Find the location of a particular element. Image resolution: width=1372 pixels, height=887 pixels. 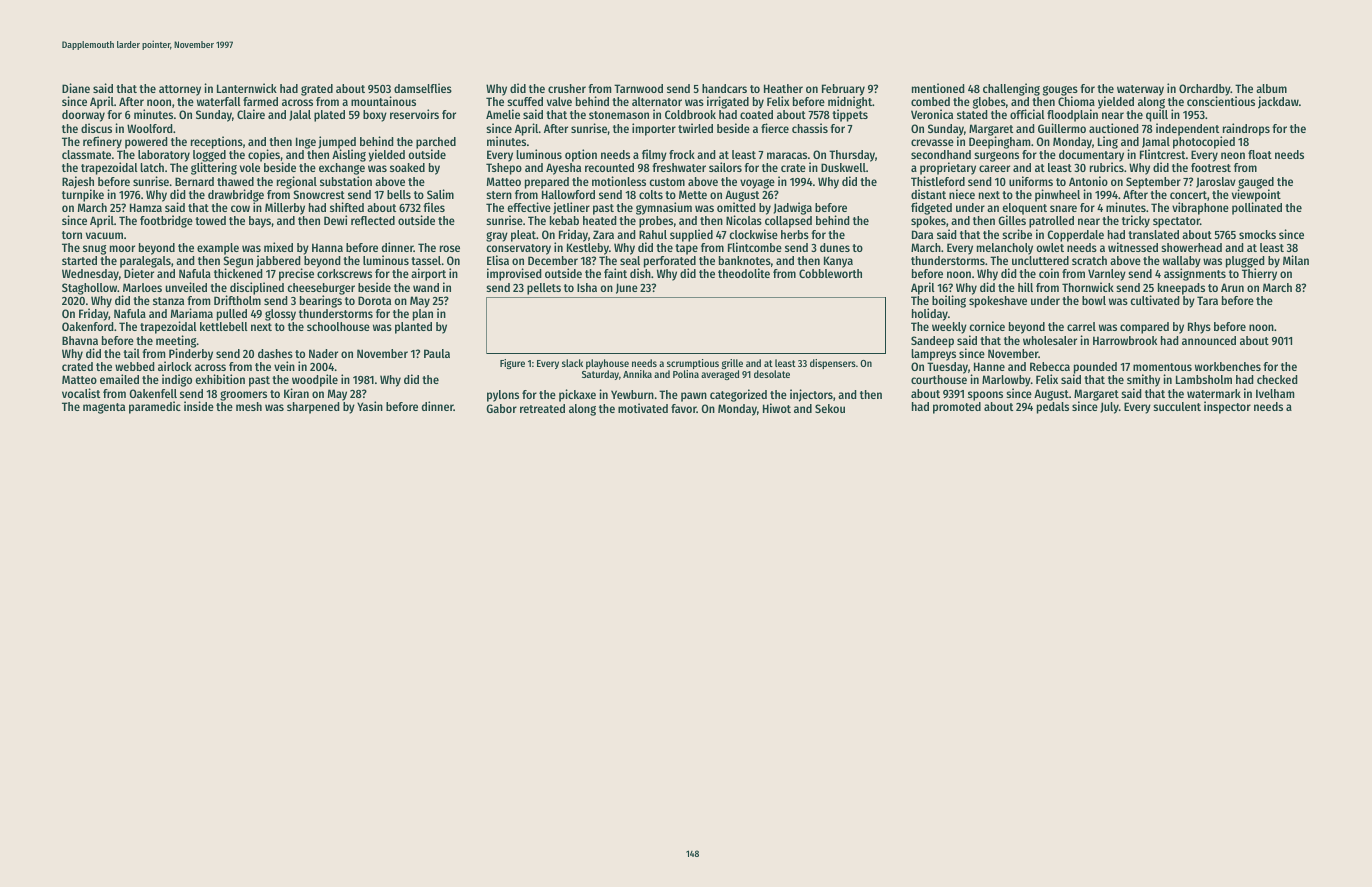

grated is located at coordinates (317, 90).
